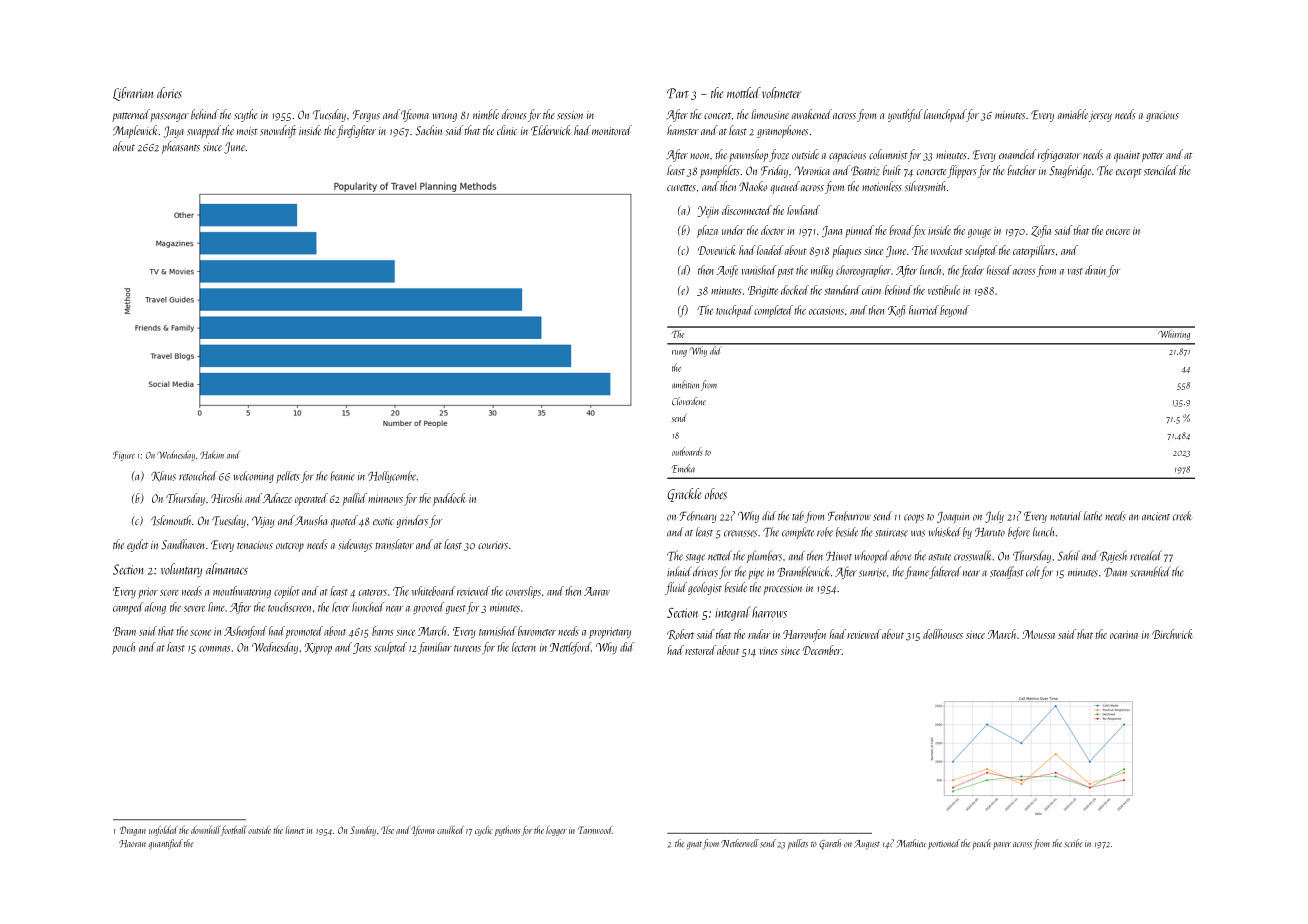 Image resolution: width=1308 pixels, height=924 pixels. What do you see at coordinates (1038, 634) in the page?
I see `Moussa` at bounding box center [1038, 634].
